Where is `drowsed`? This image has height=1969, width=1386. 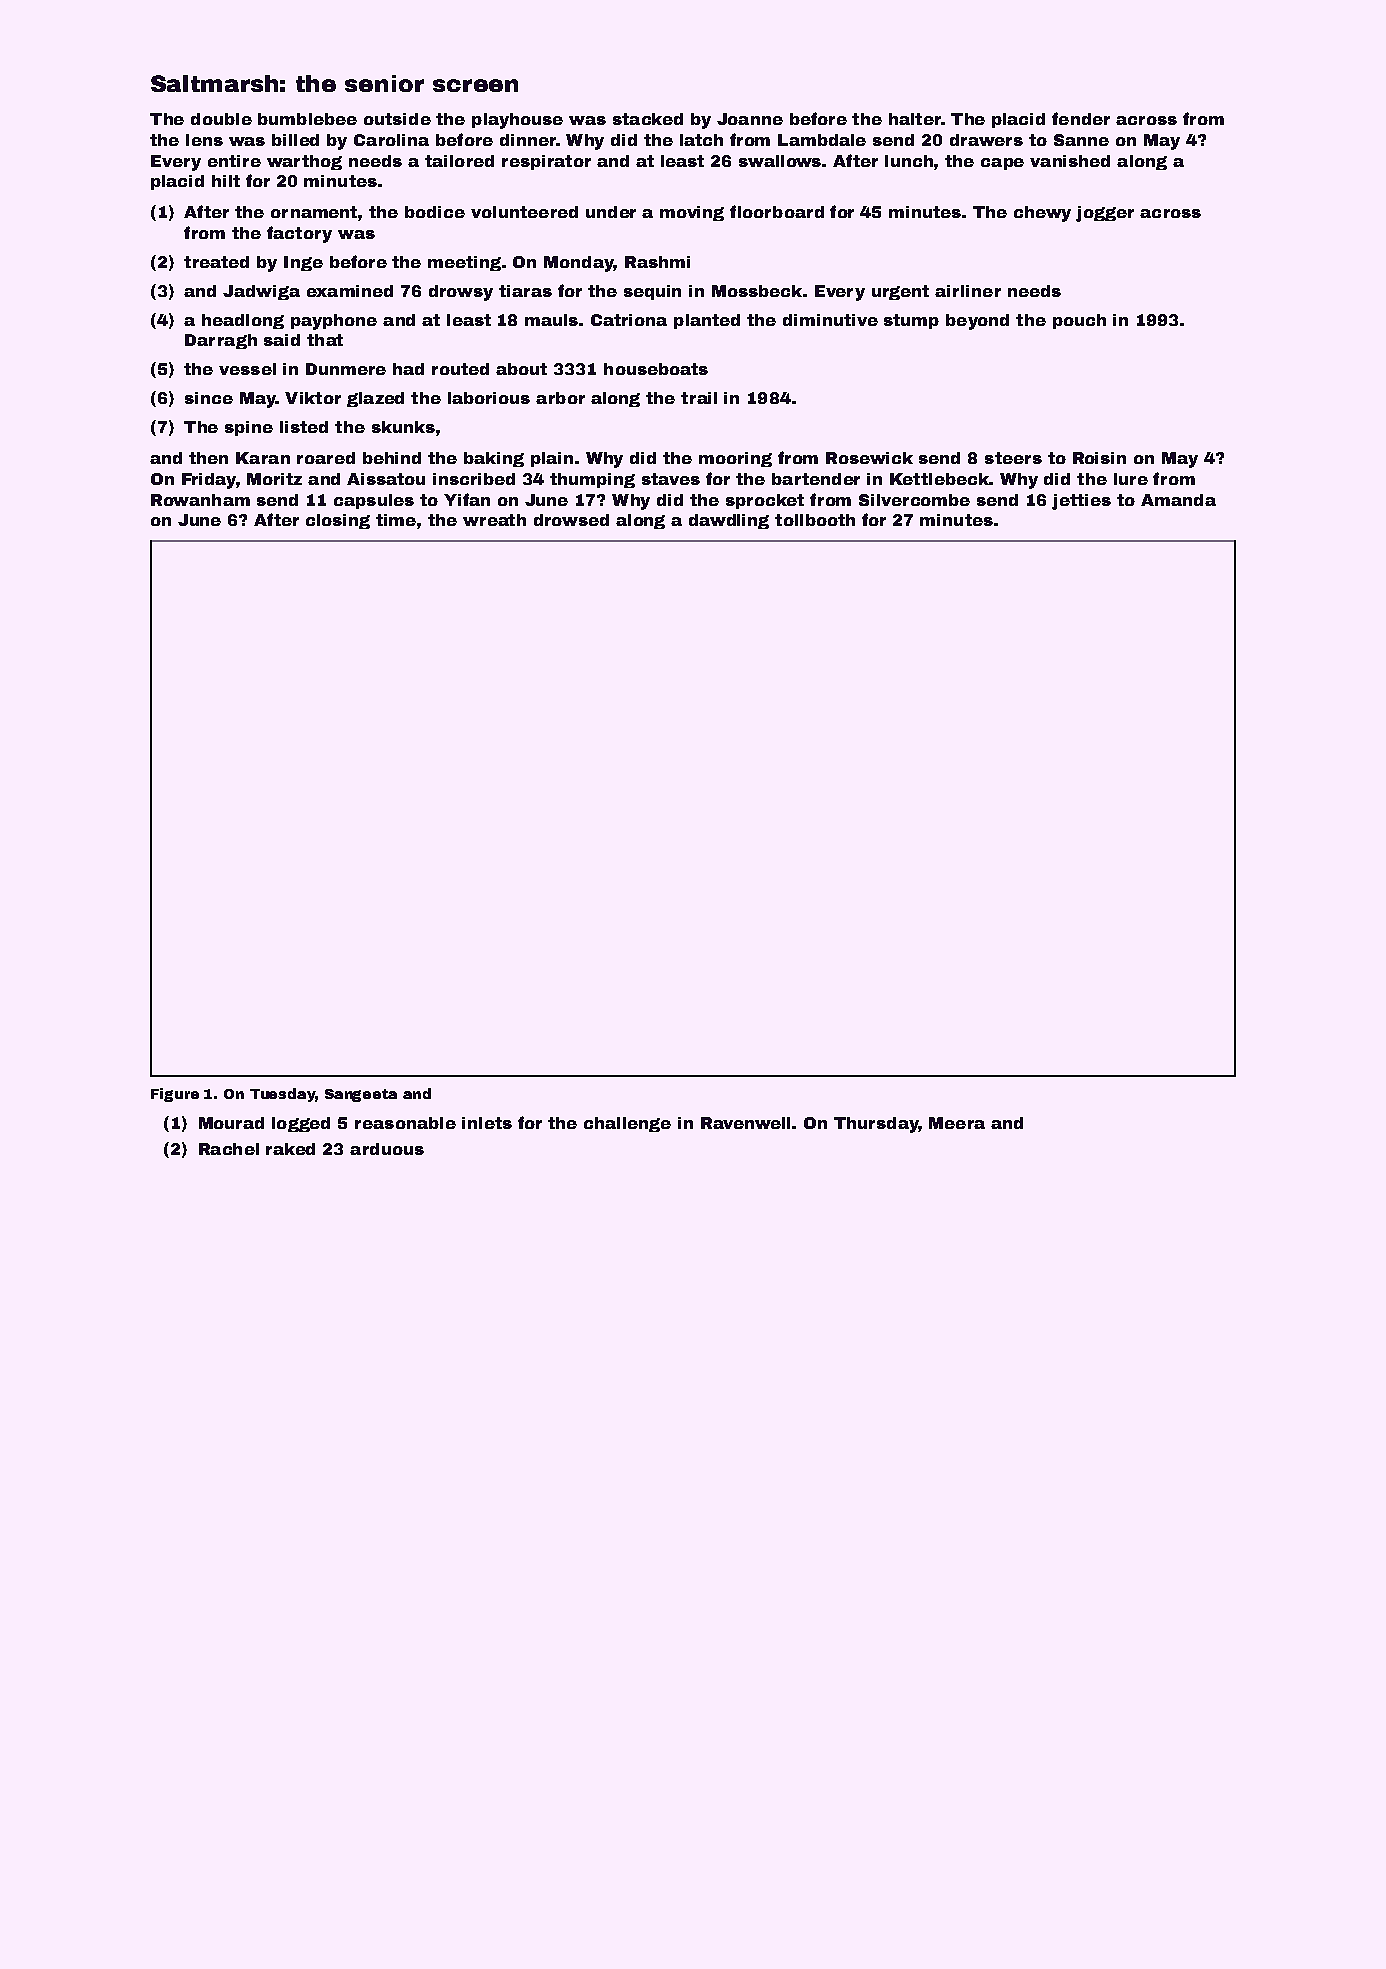
drowsed is located at coordinates (571, 520).
